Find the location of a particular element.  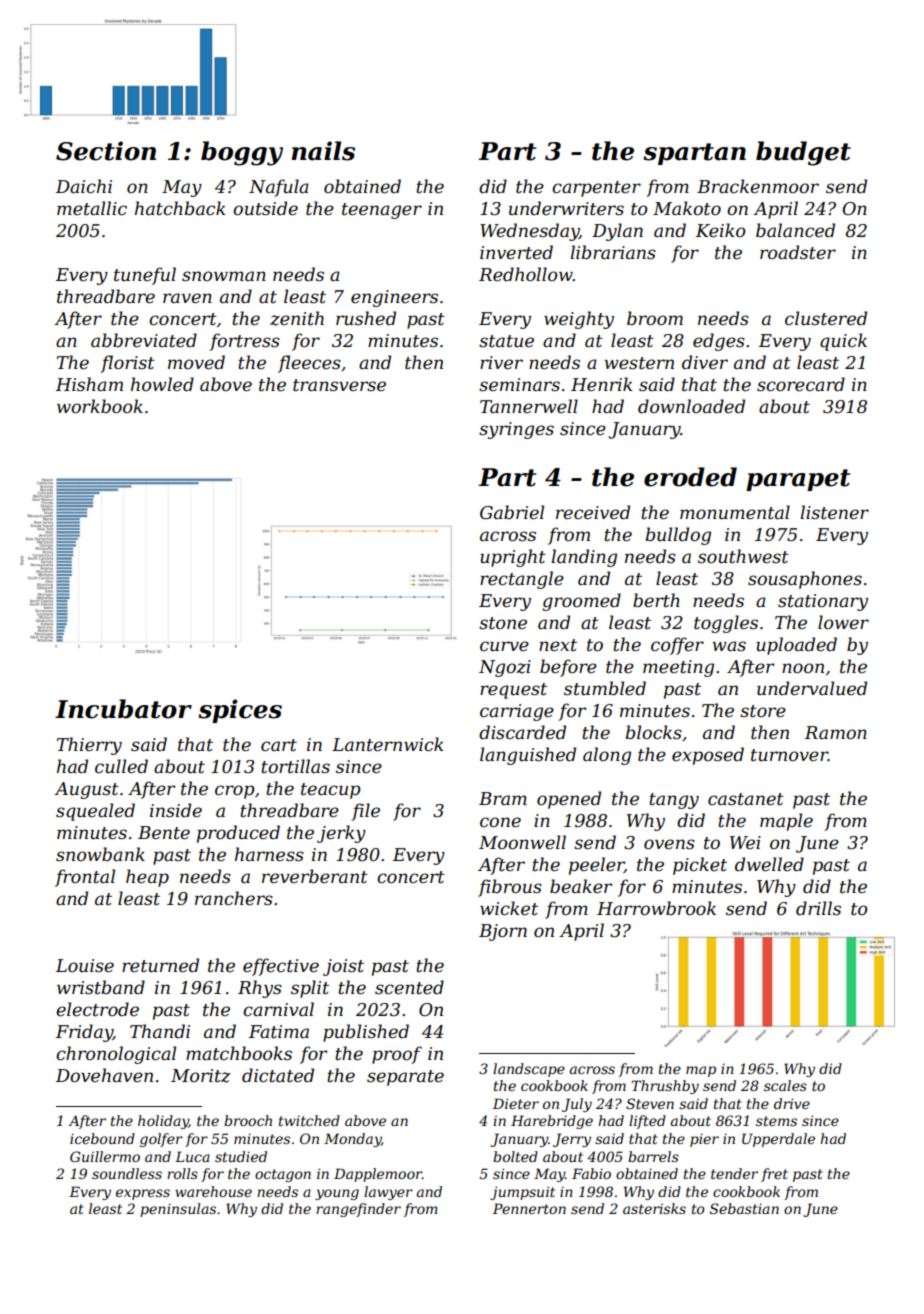

Pennerton is located at coordinates (529, 1208).
